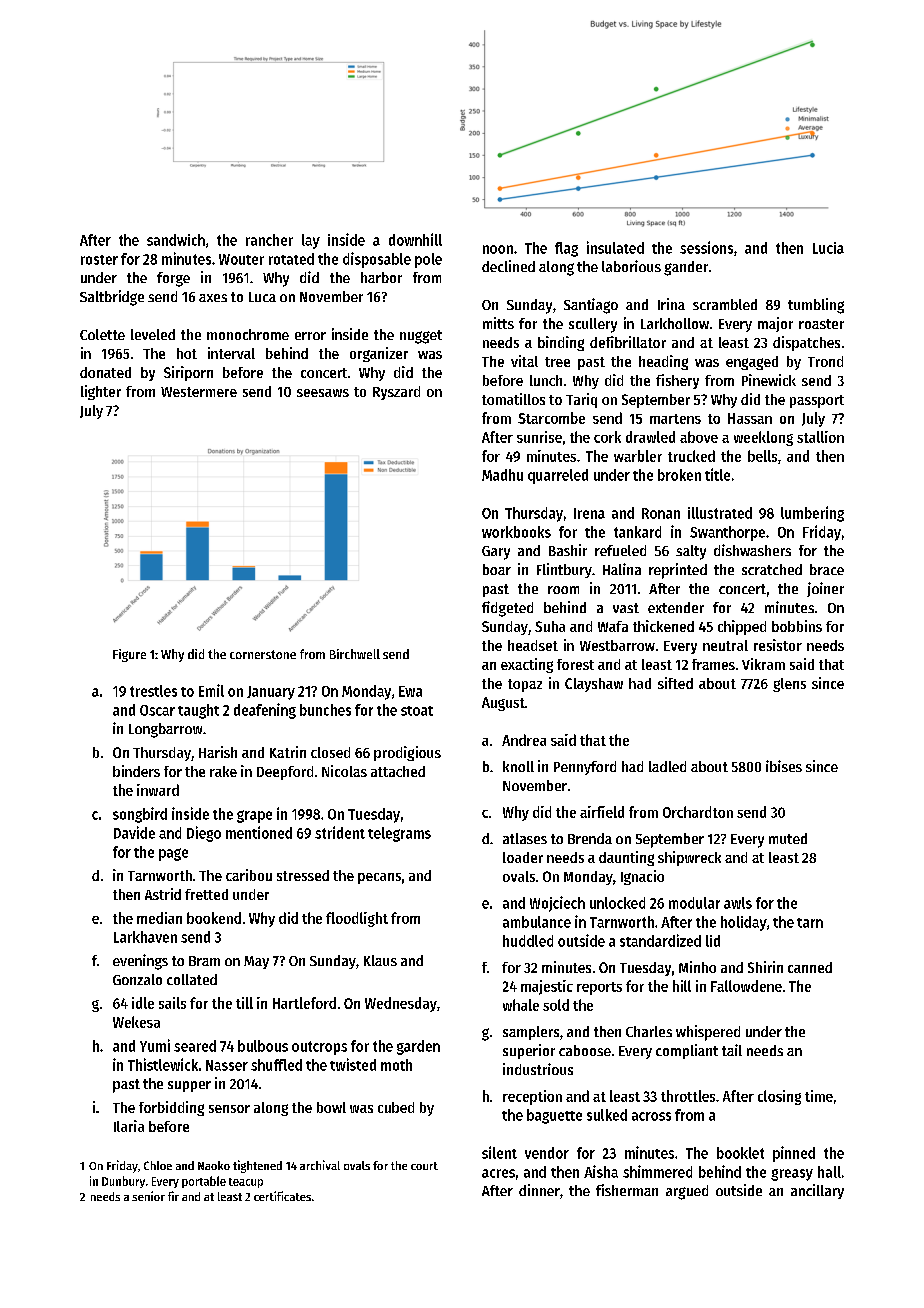  Describe the element at coordinates (282, 1196) in the image. I see `certificates` at that location.
